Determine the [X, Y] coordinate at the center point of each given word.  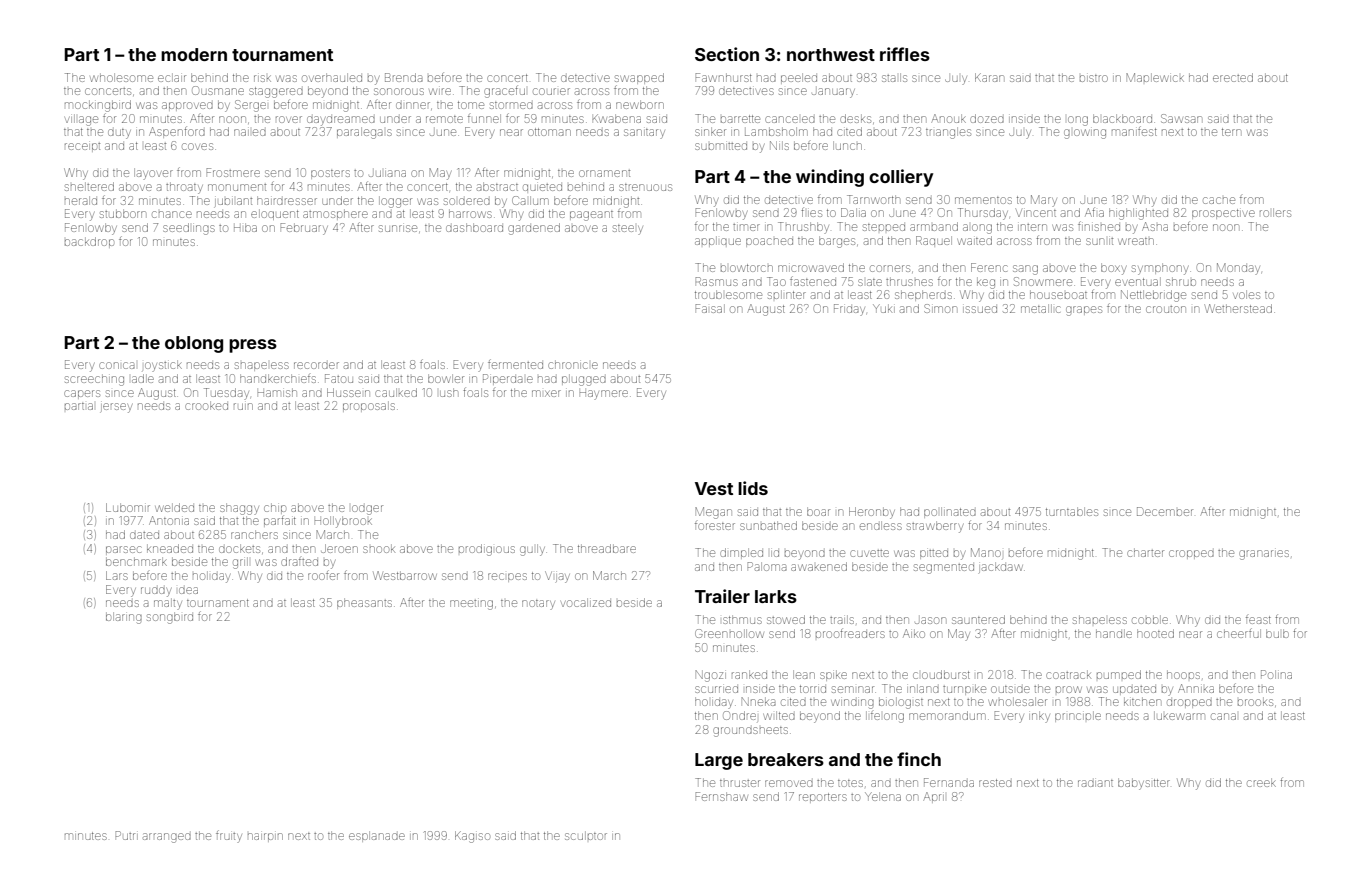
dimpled [741, 553]
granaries [1264, 555]
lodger [367, 510]
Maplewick [1155, 77]
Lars [117, 575]
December [1165, 511]
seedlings [189, 229]
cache [1219, 200]
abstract [497, 186]
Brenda [404, 77]
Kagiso [472, 837]
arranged [167, 838]
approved [187, 106]
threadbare [607, 548]
